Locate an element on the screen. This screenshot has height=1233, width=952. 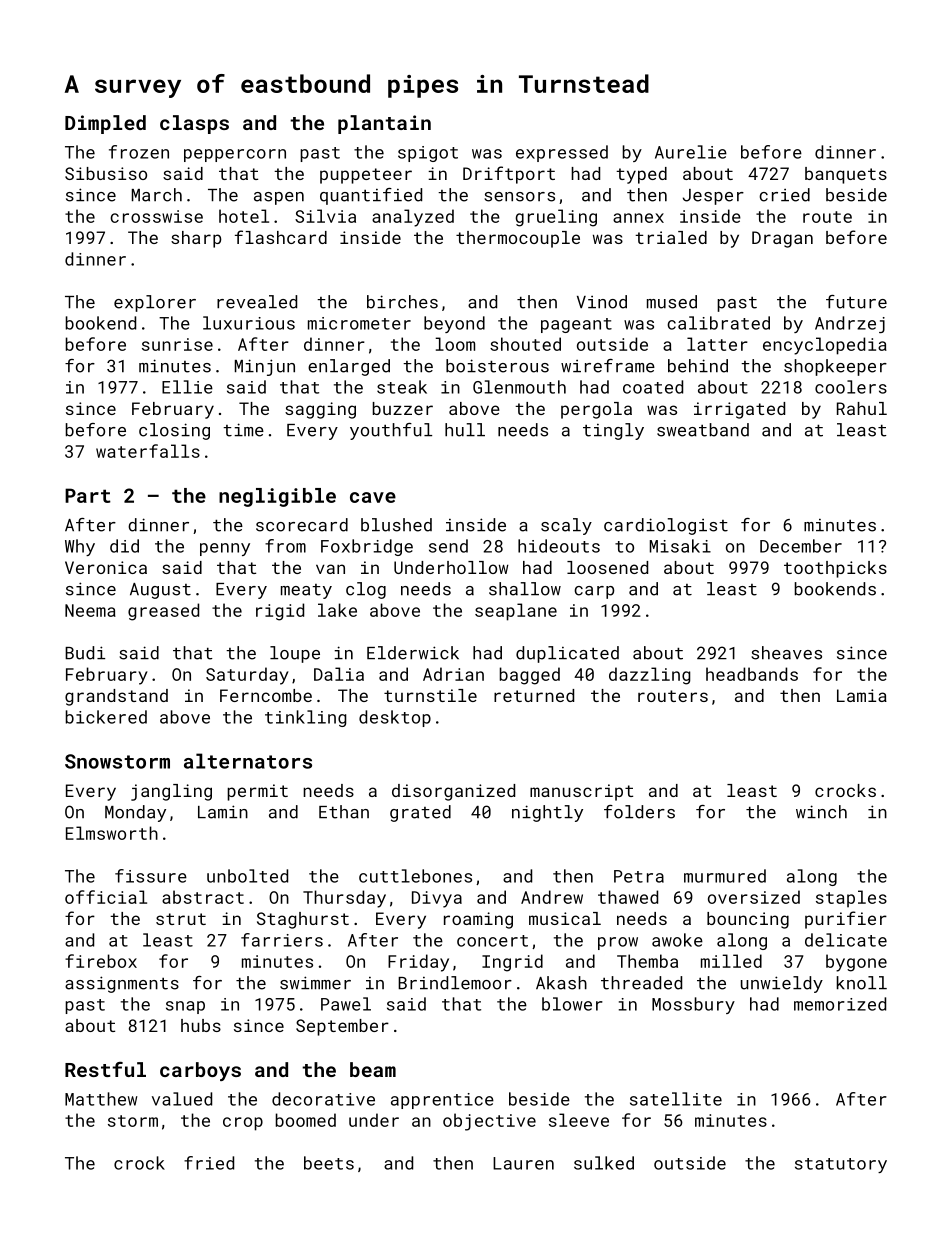
Rahul is located at coordinates (862, 408).
